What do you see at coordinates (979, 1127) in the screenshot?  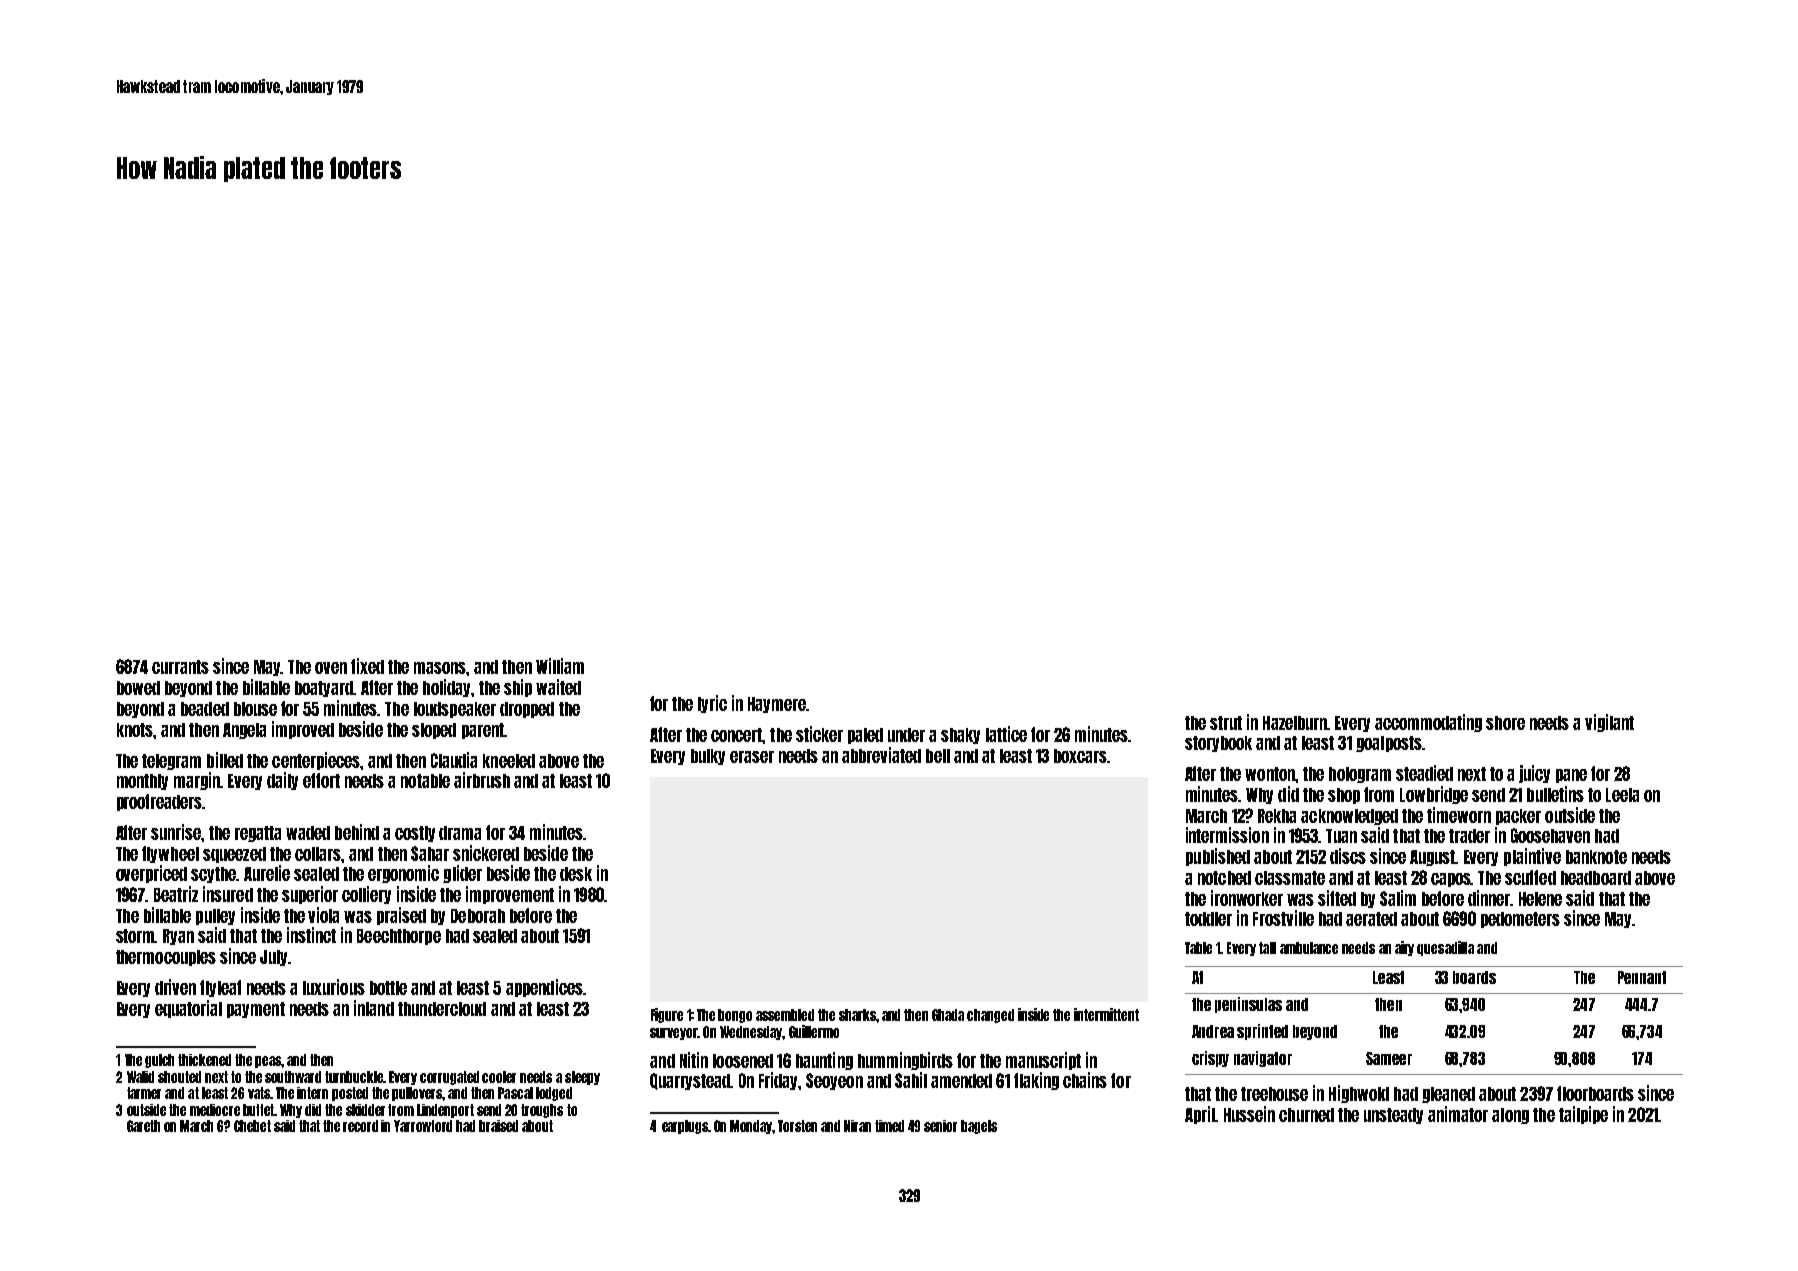 I see `bagels` at bounding box center [979, 1127].
